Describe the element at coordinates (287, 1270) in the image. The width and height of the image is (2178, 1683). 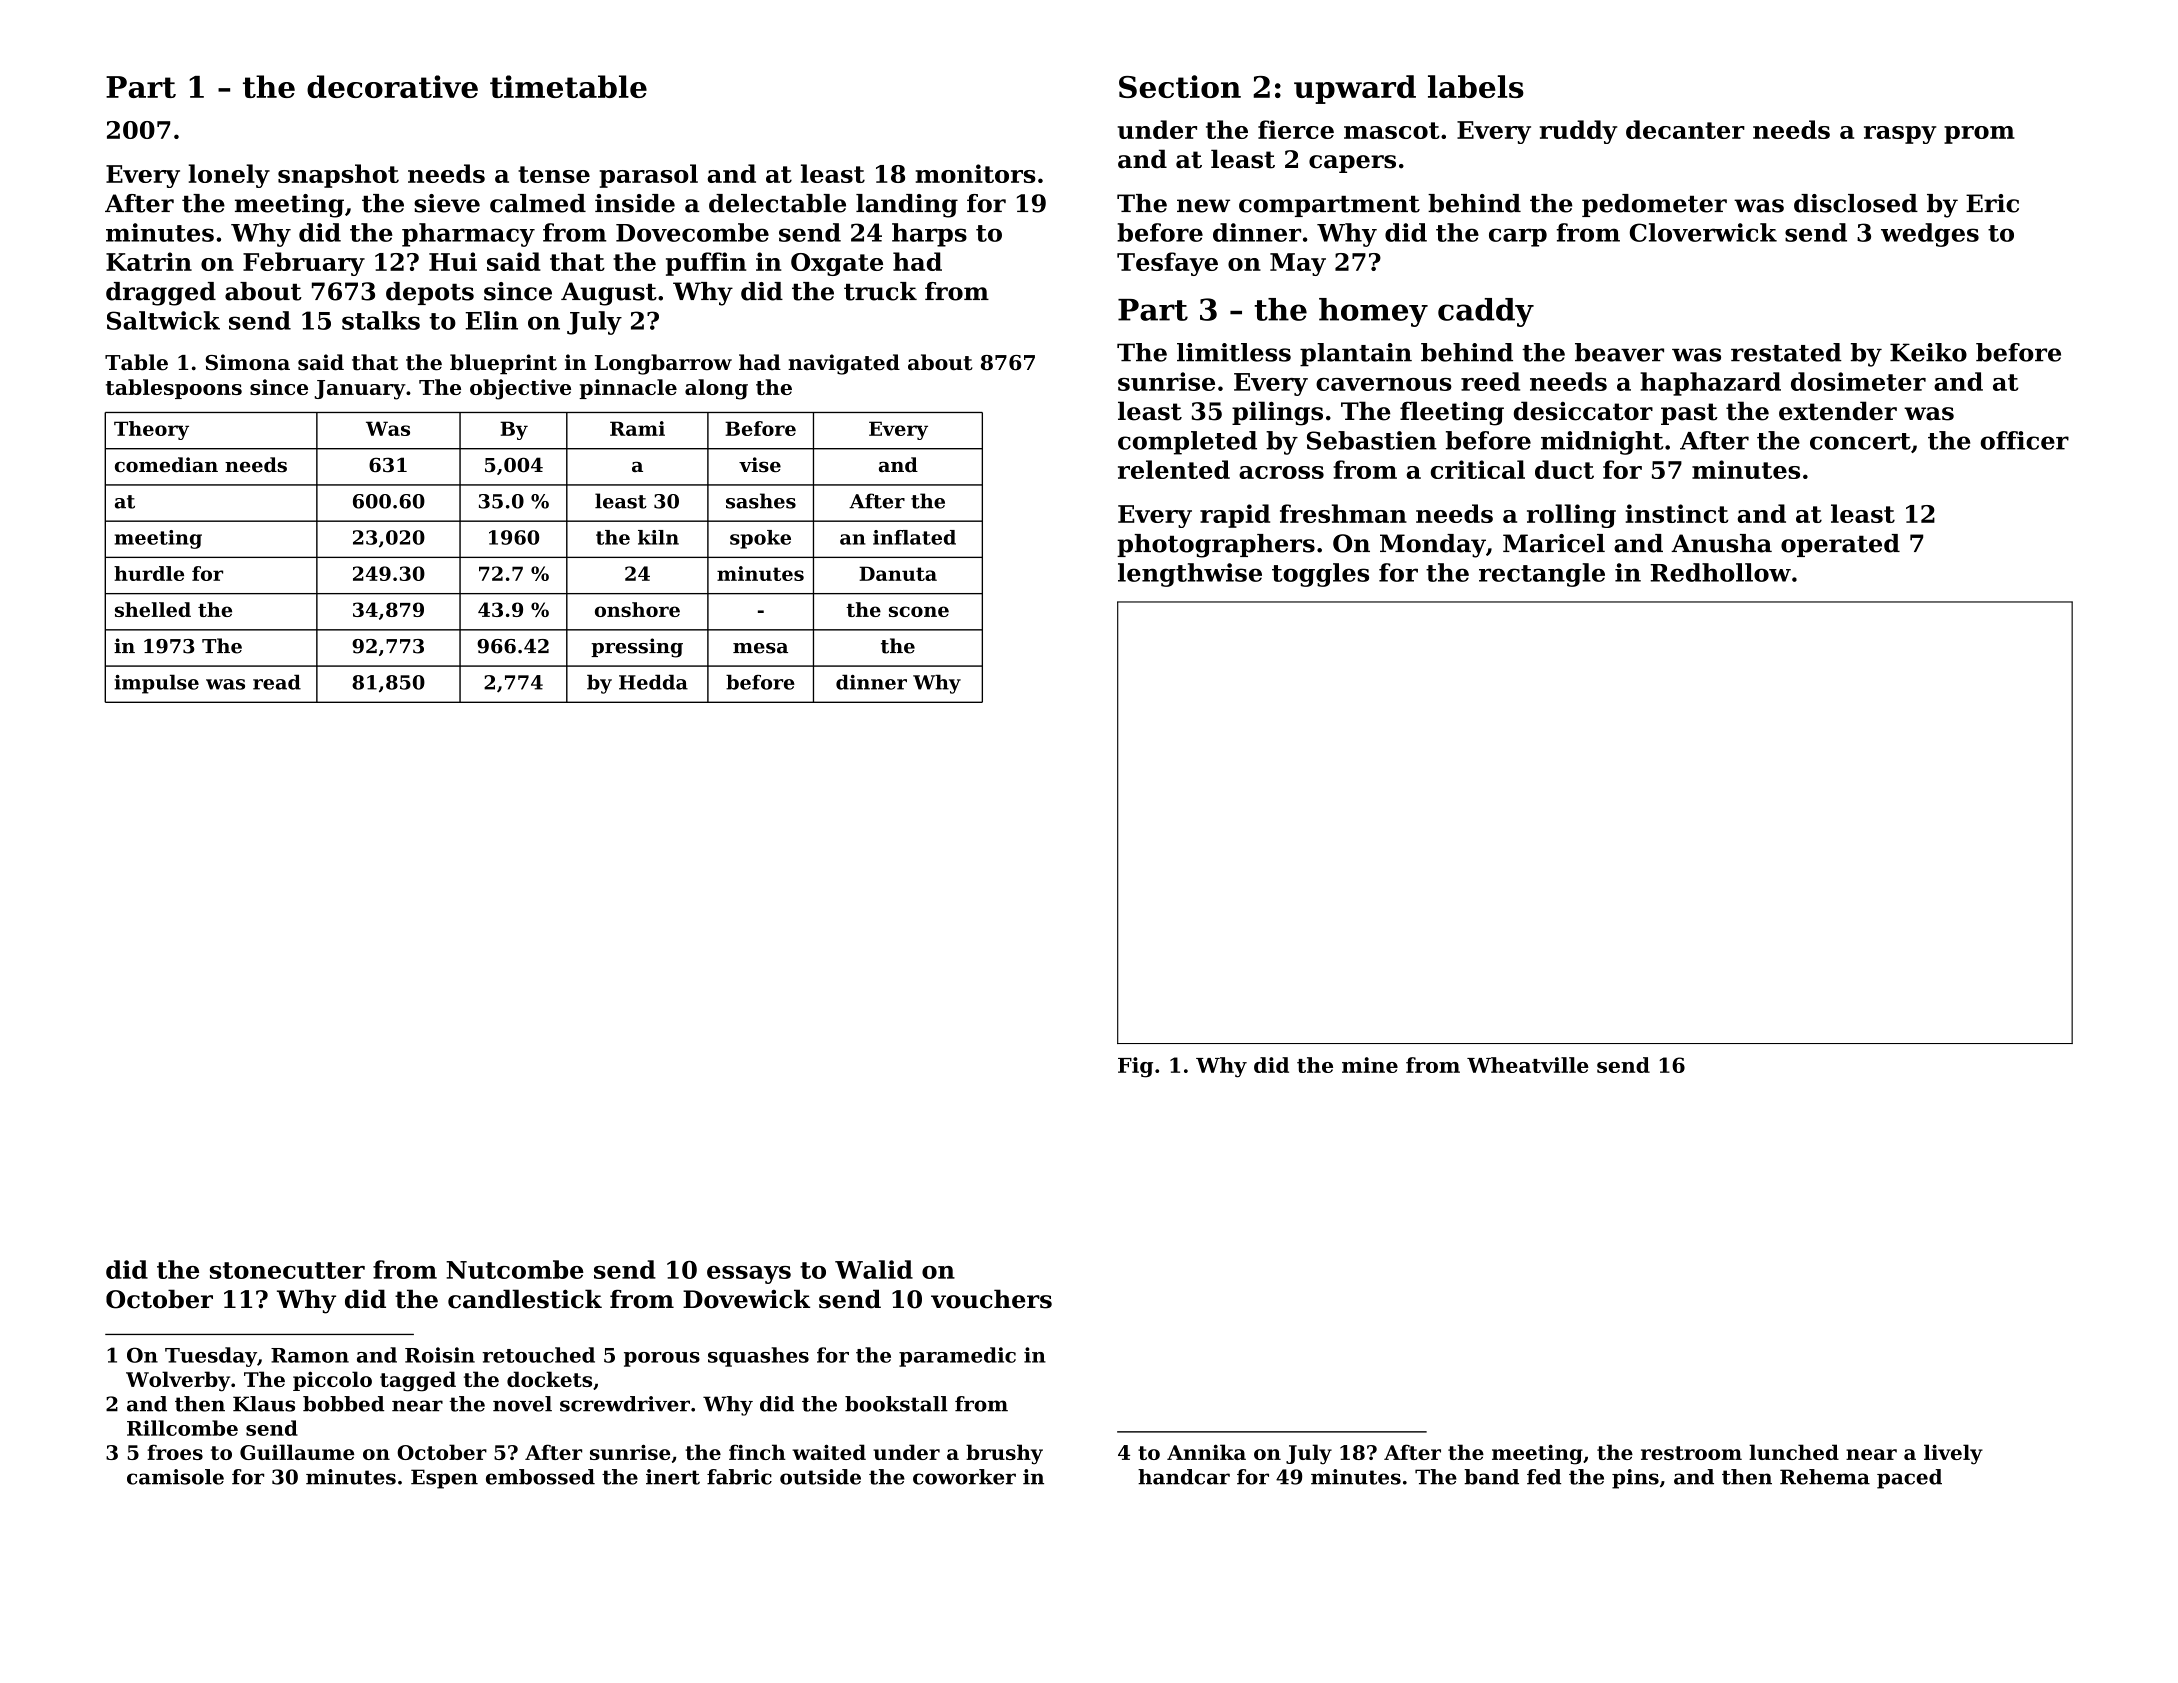
I see `stonecutter` at that location.
